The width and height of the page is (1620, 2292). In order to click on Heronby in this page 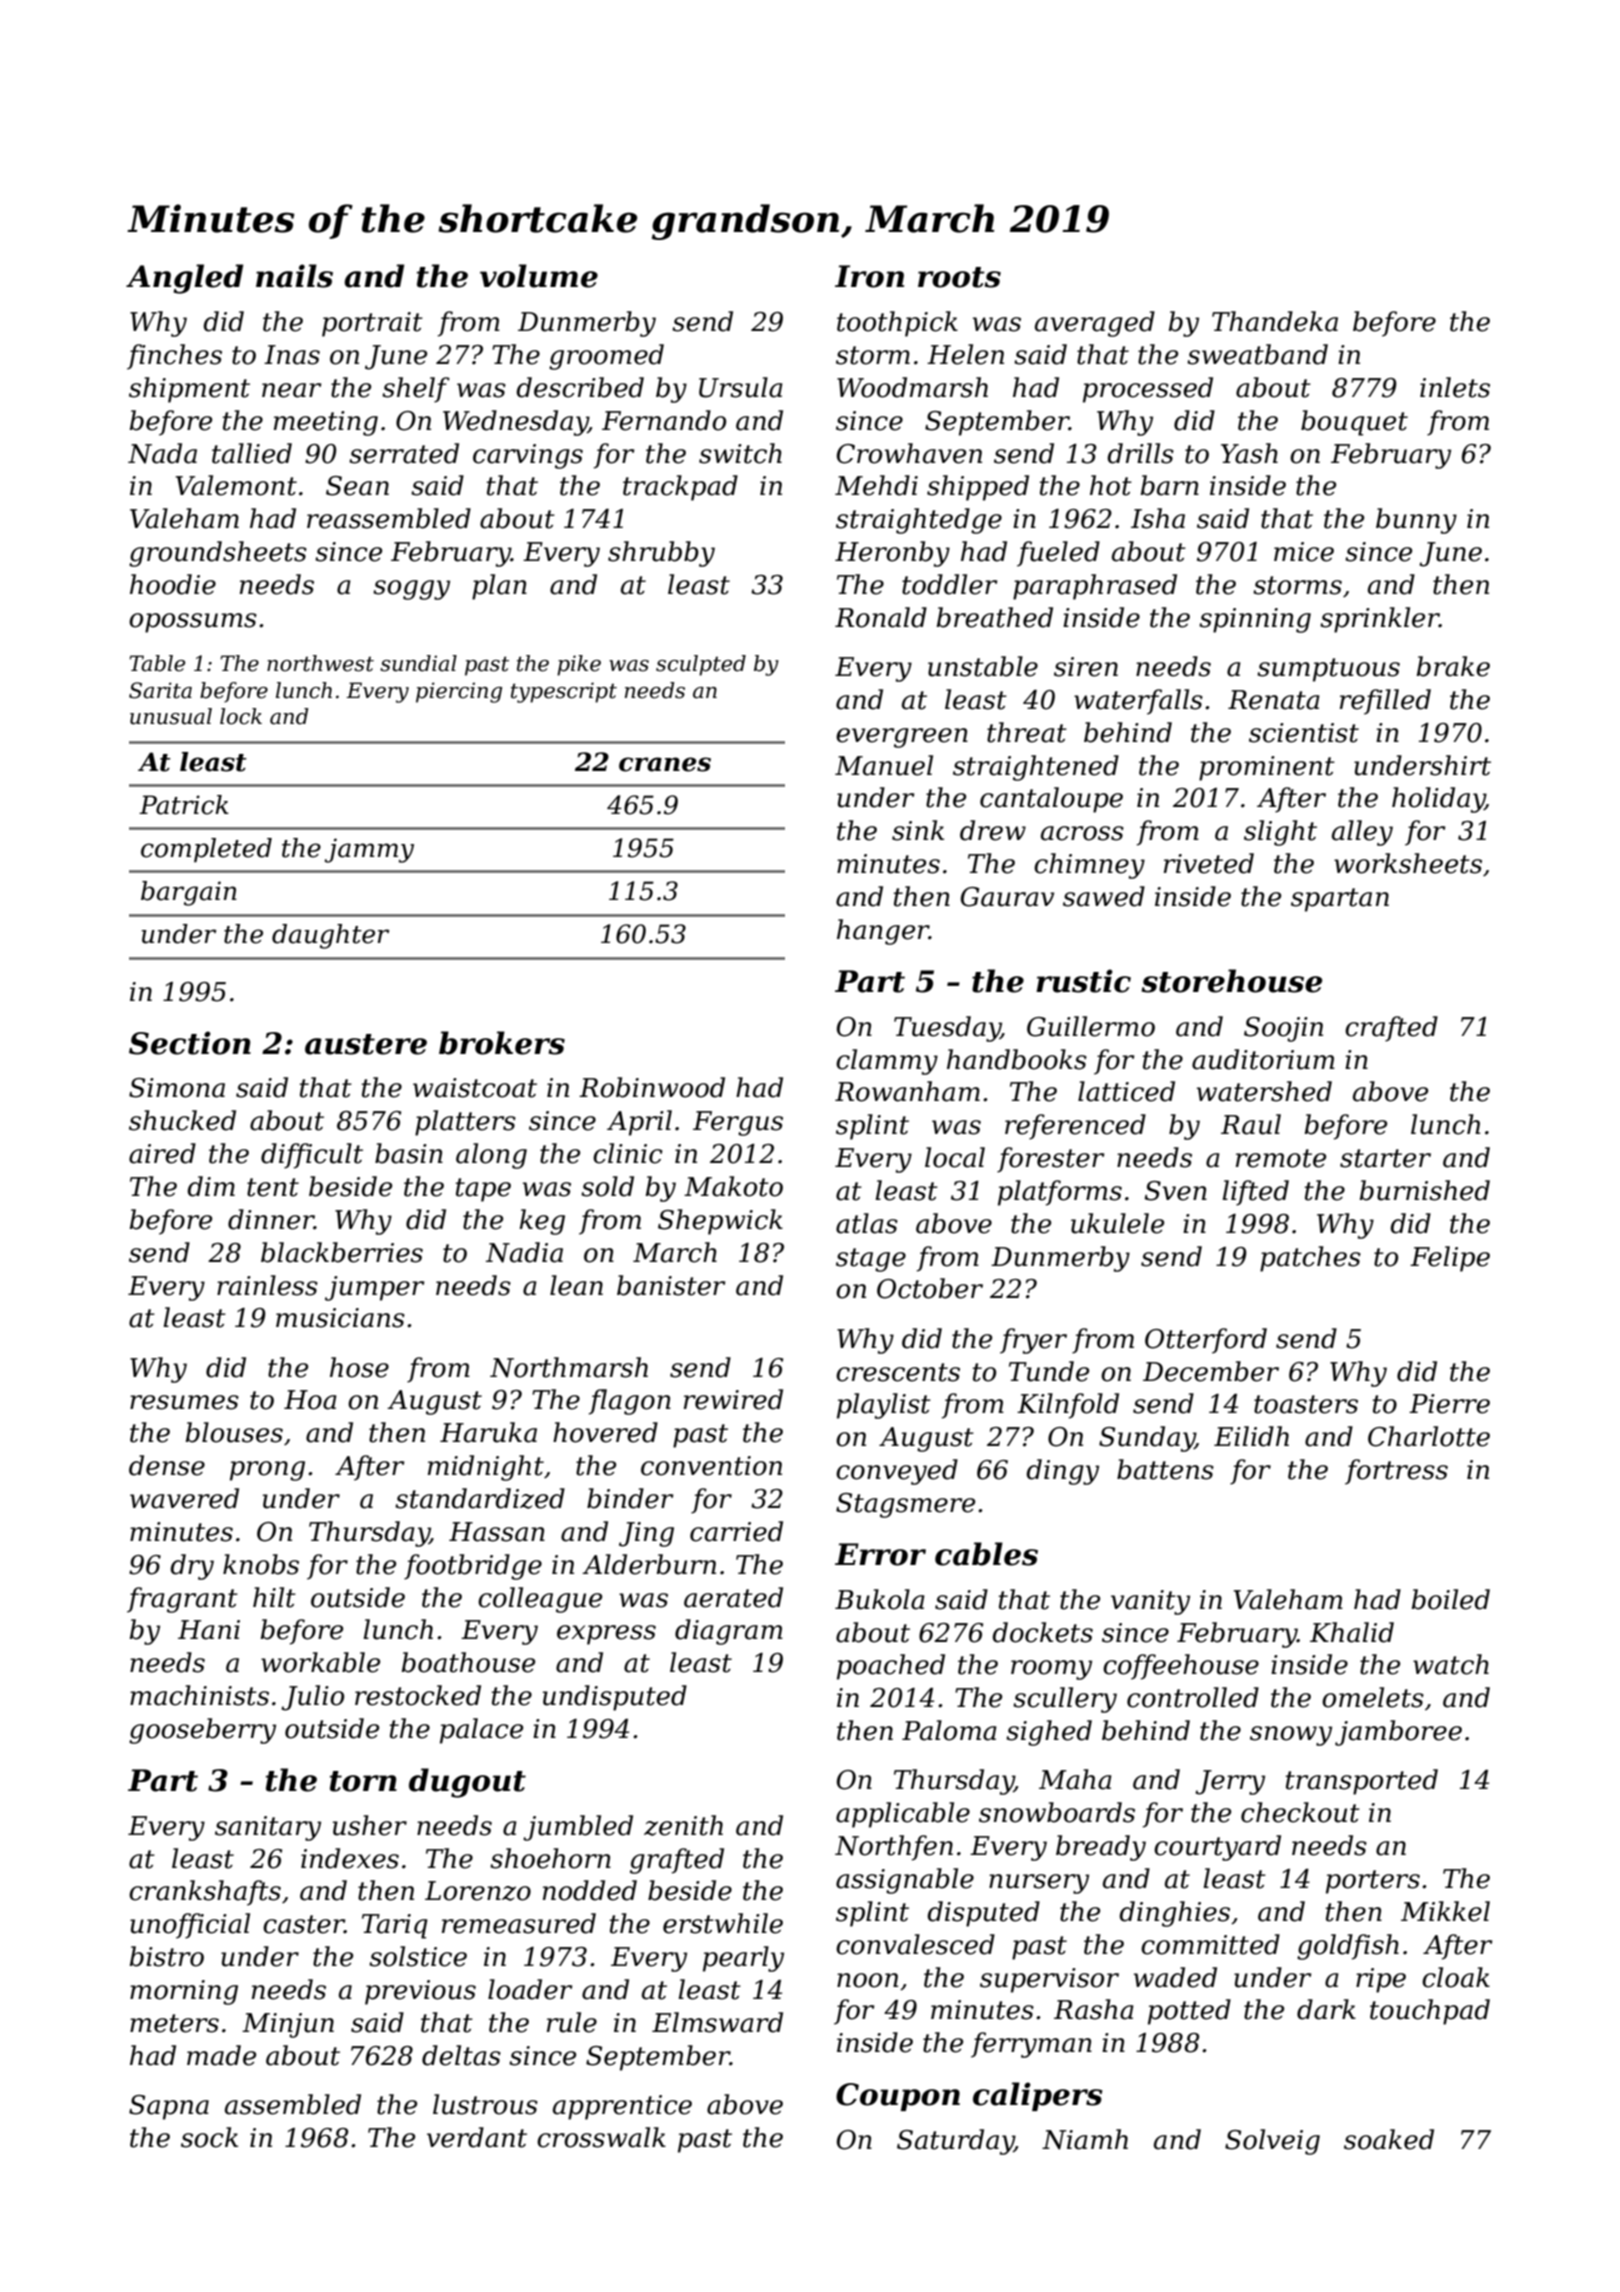, I will do `click(892, 554)`.
